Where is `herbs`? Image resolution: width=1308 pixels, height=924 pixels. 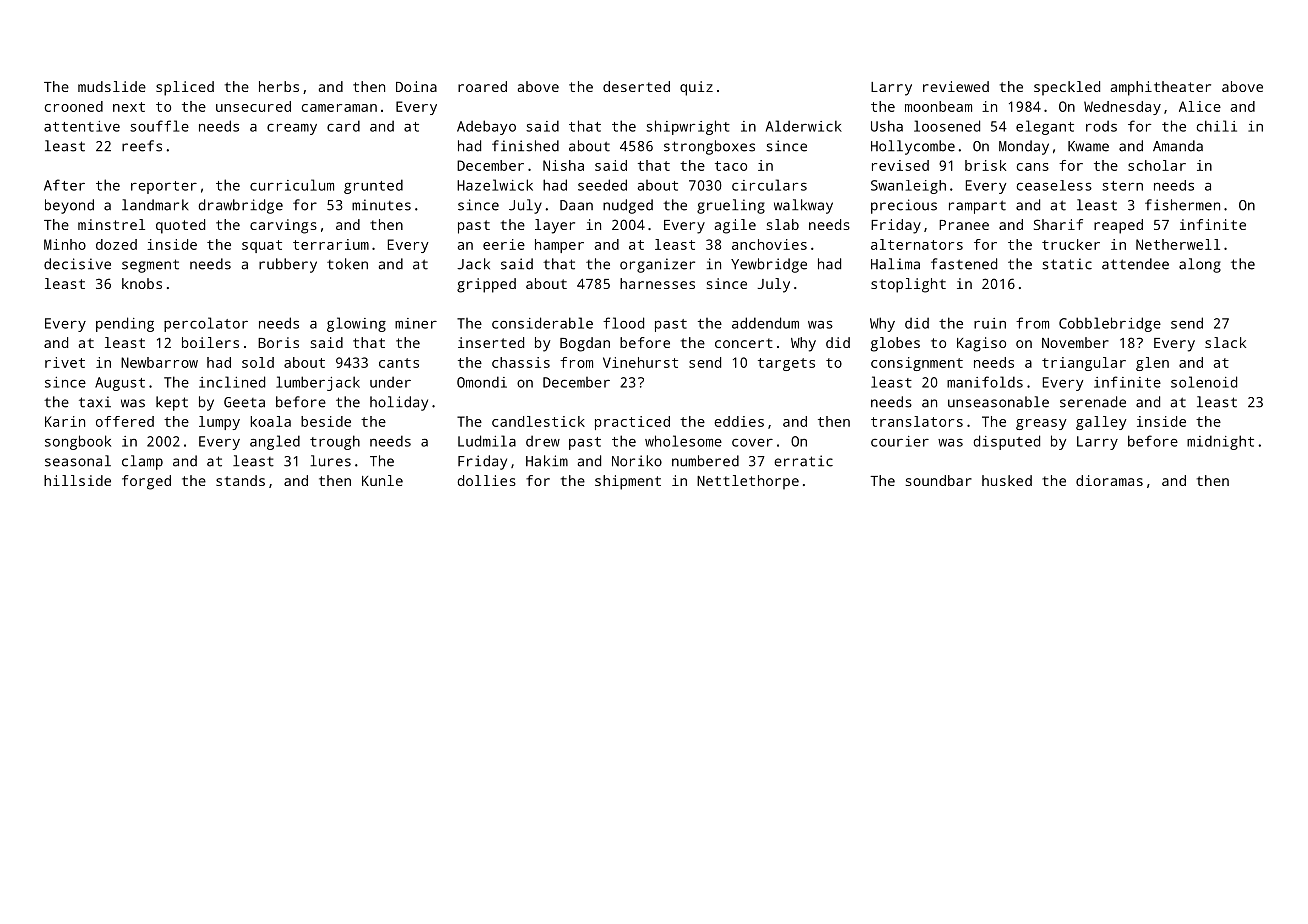
herbs is located at coordinates (279, 86).
